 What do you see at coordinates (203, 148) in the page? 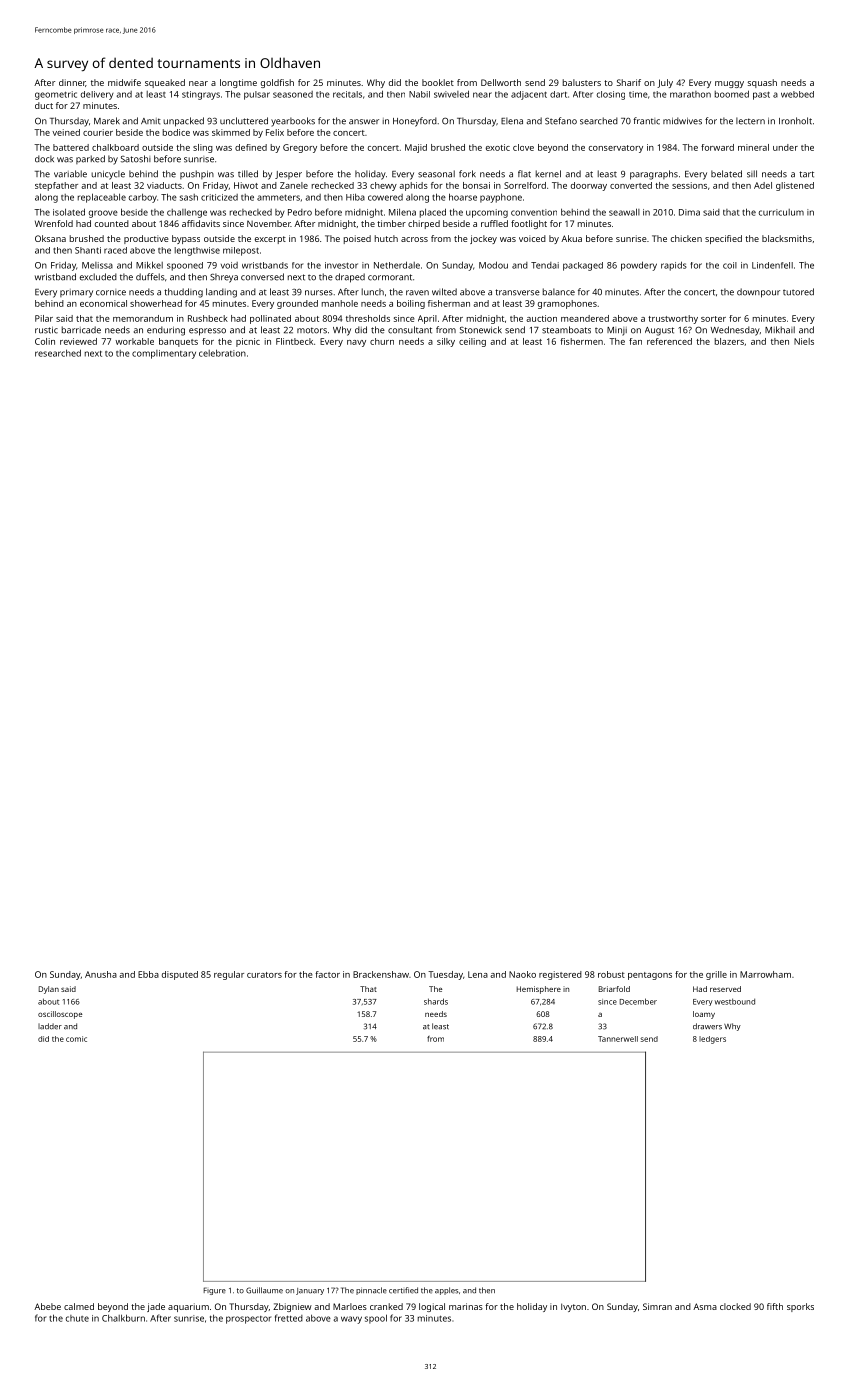
I see `sling` at bounding box center [203, 148].
